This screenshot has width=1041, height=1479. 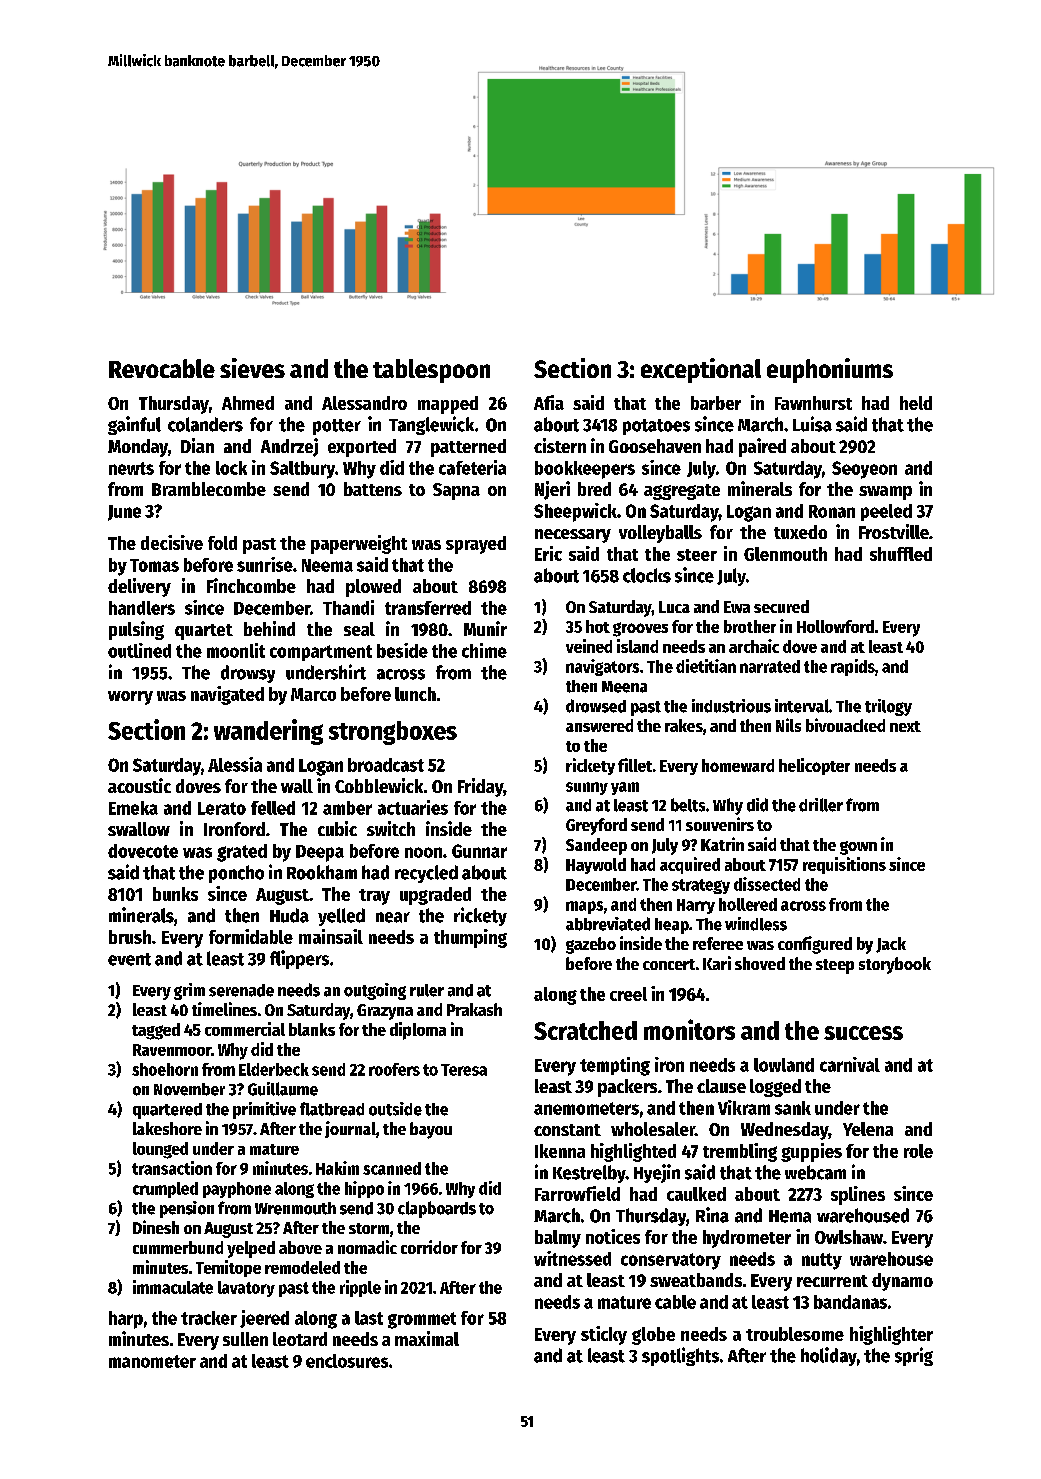 What do you see at coordinates (248, 674) in the screenshot?
I see `drowsy` at bounding box center [248, 674].
